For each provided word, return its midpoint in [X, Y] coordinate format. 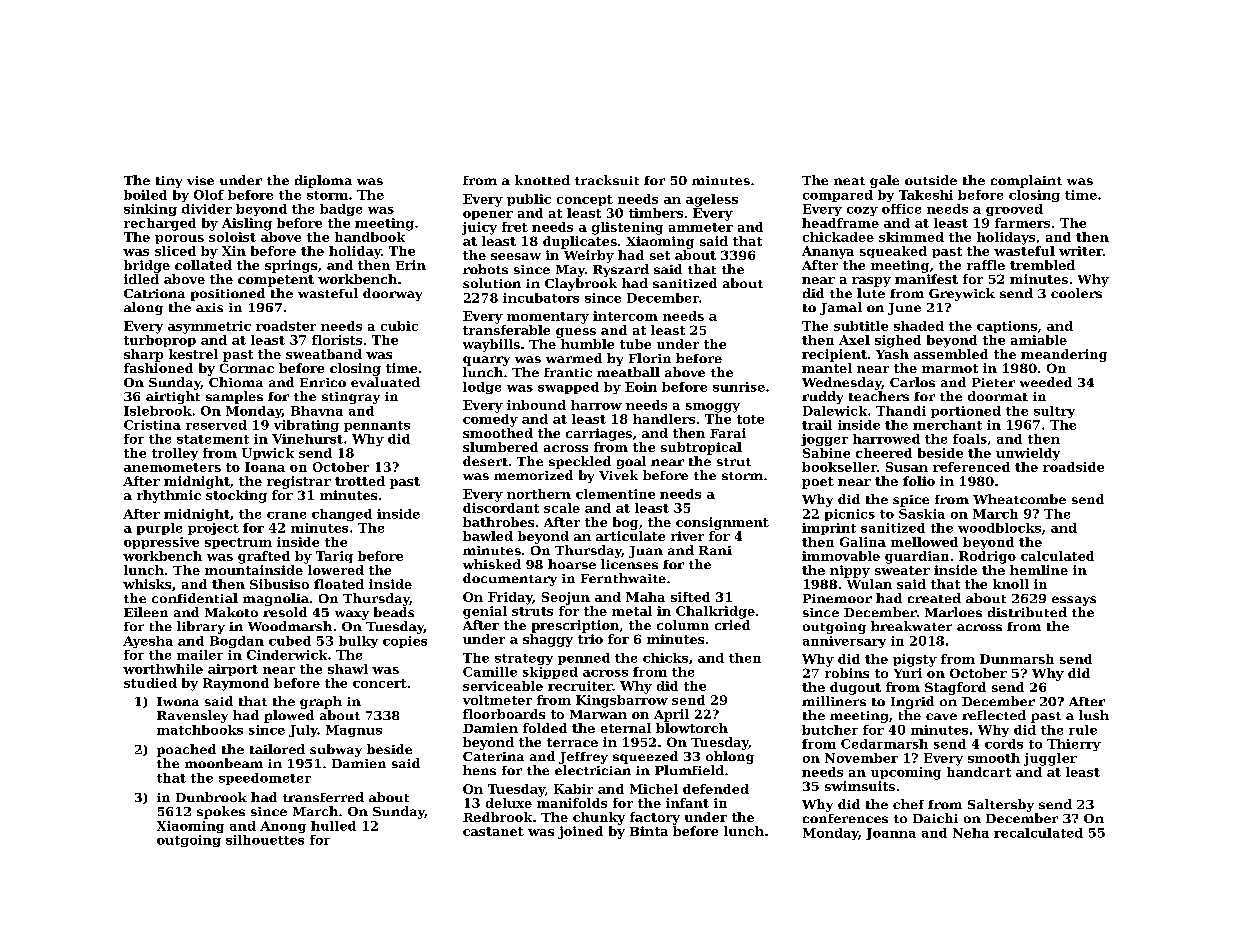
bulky [358, 642]
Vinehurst [307, 439]
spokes [221, 812]
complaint [1026, 181]
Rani [715, 550]
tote [750, 419]
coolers [1076, 293]
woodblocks [999, 528]
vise [200, 180]
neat [849, 181]
